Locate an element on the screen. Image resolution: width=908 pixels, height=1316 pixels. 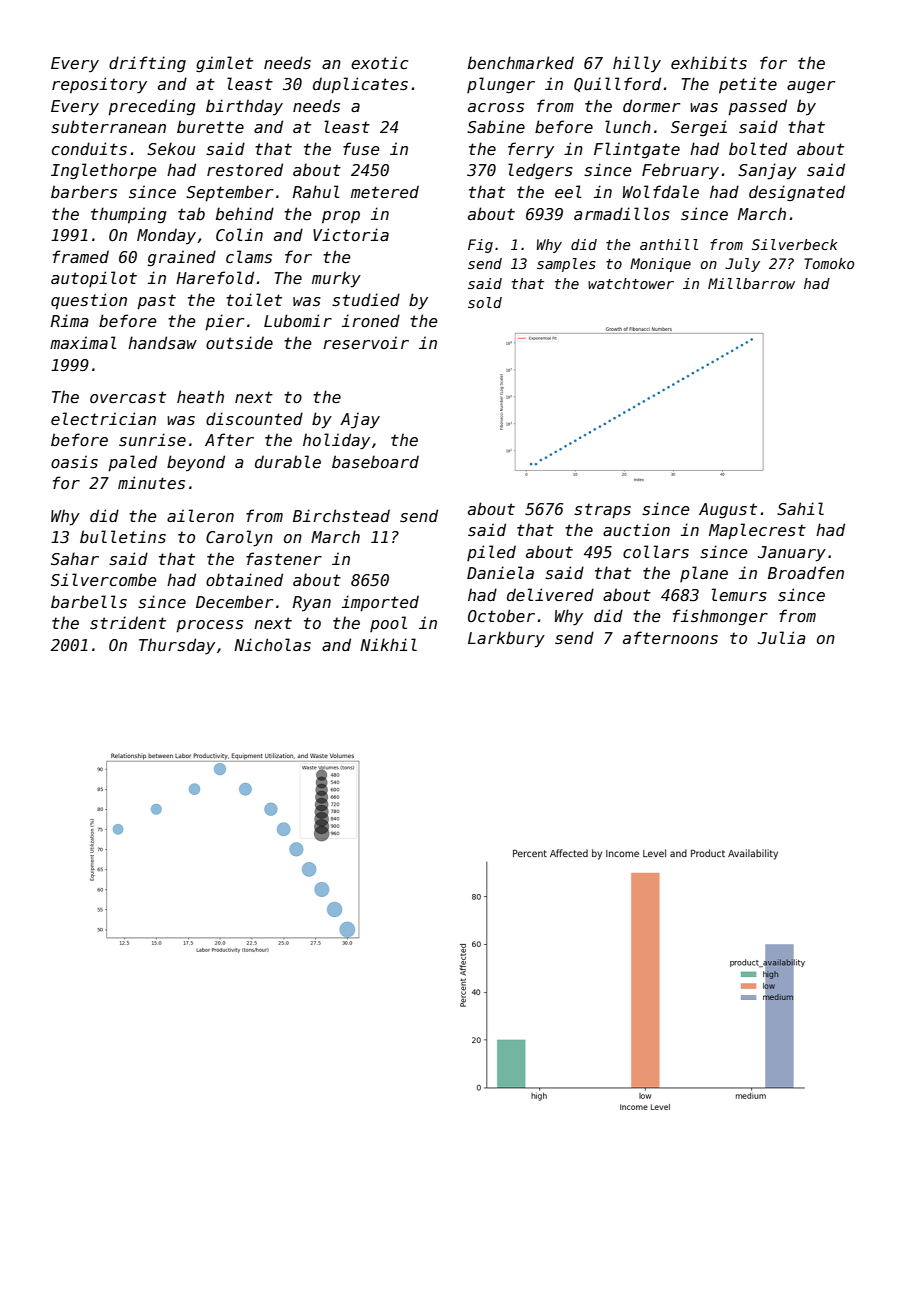
exhibits is located at coordinates (709, 62).
